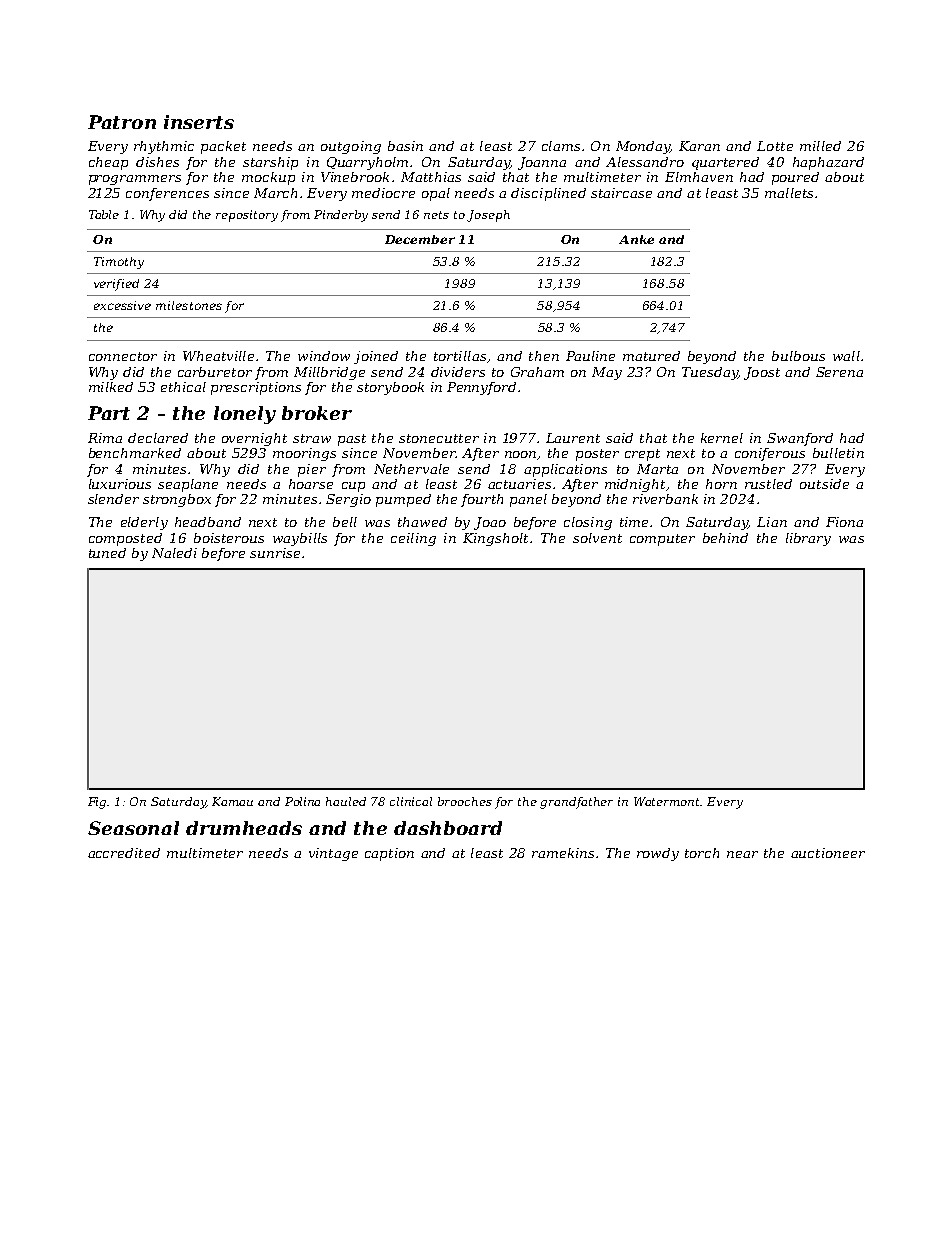 This screenshot has height=1233, width=952. I want to click on bulbous, so click(798, 356).
